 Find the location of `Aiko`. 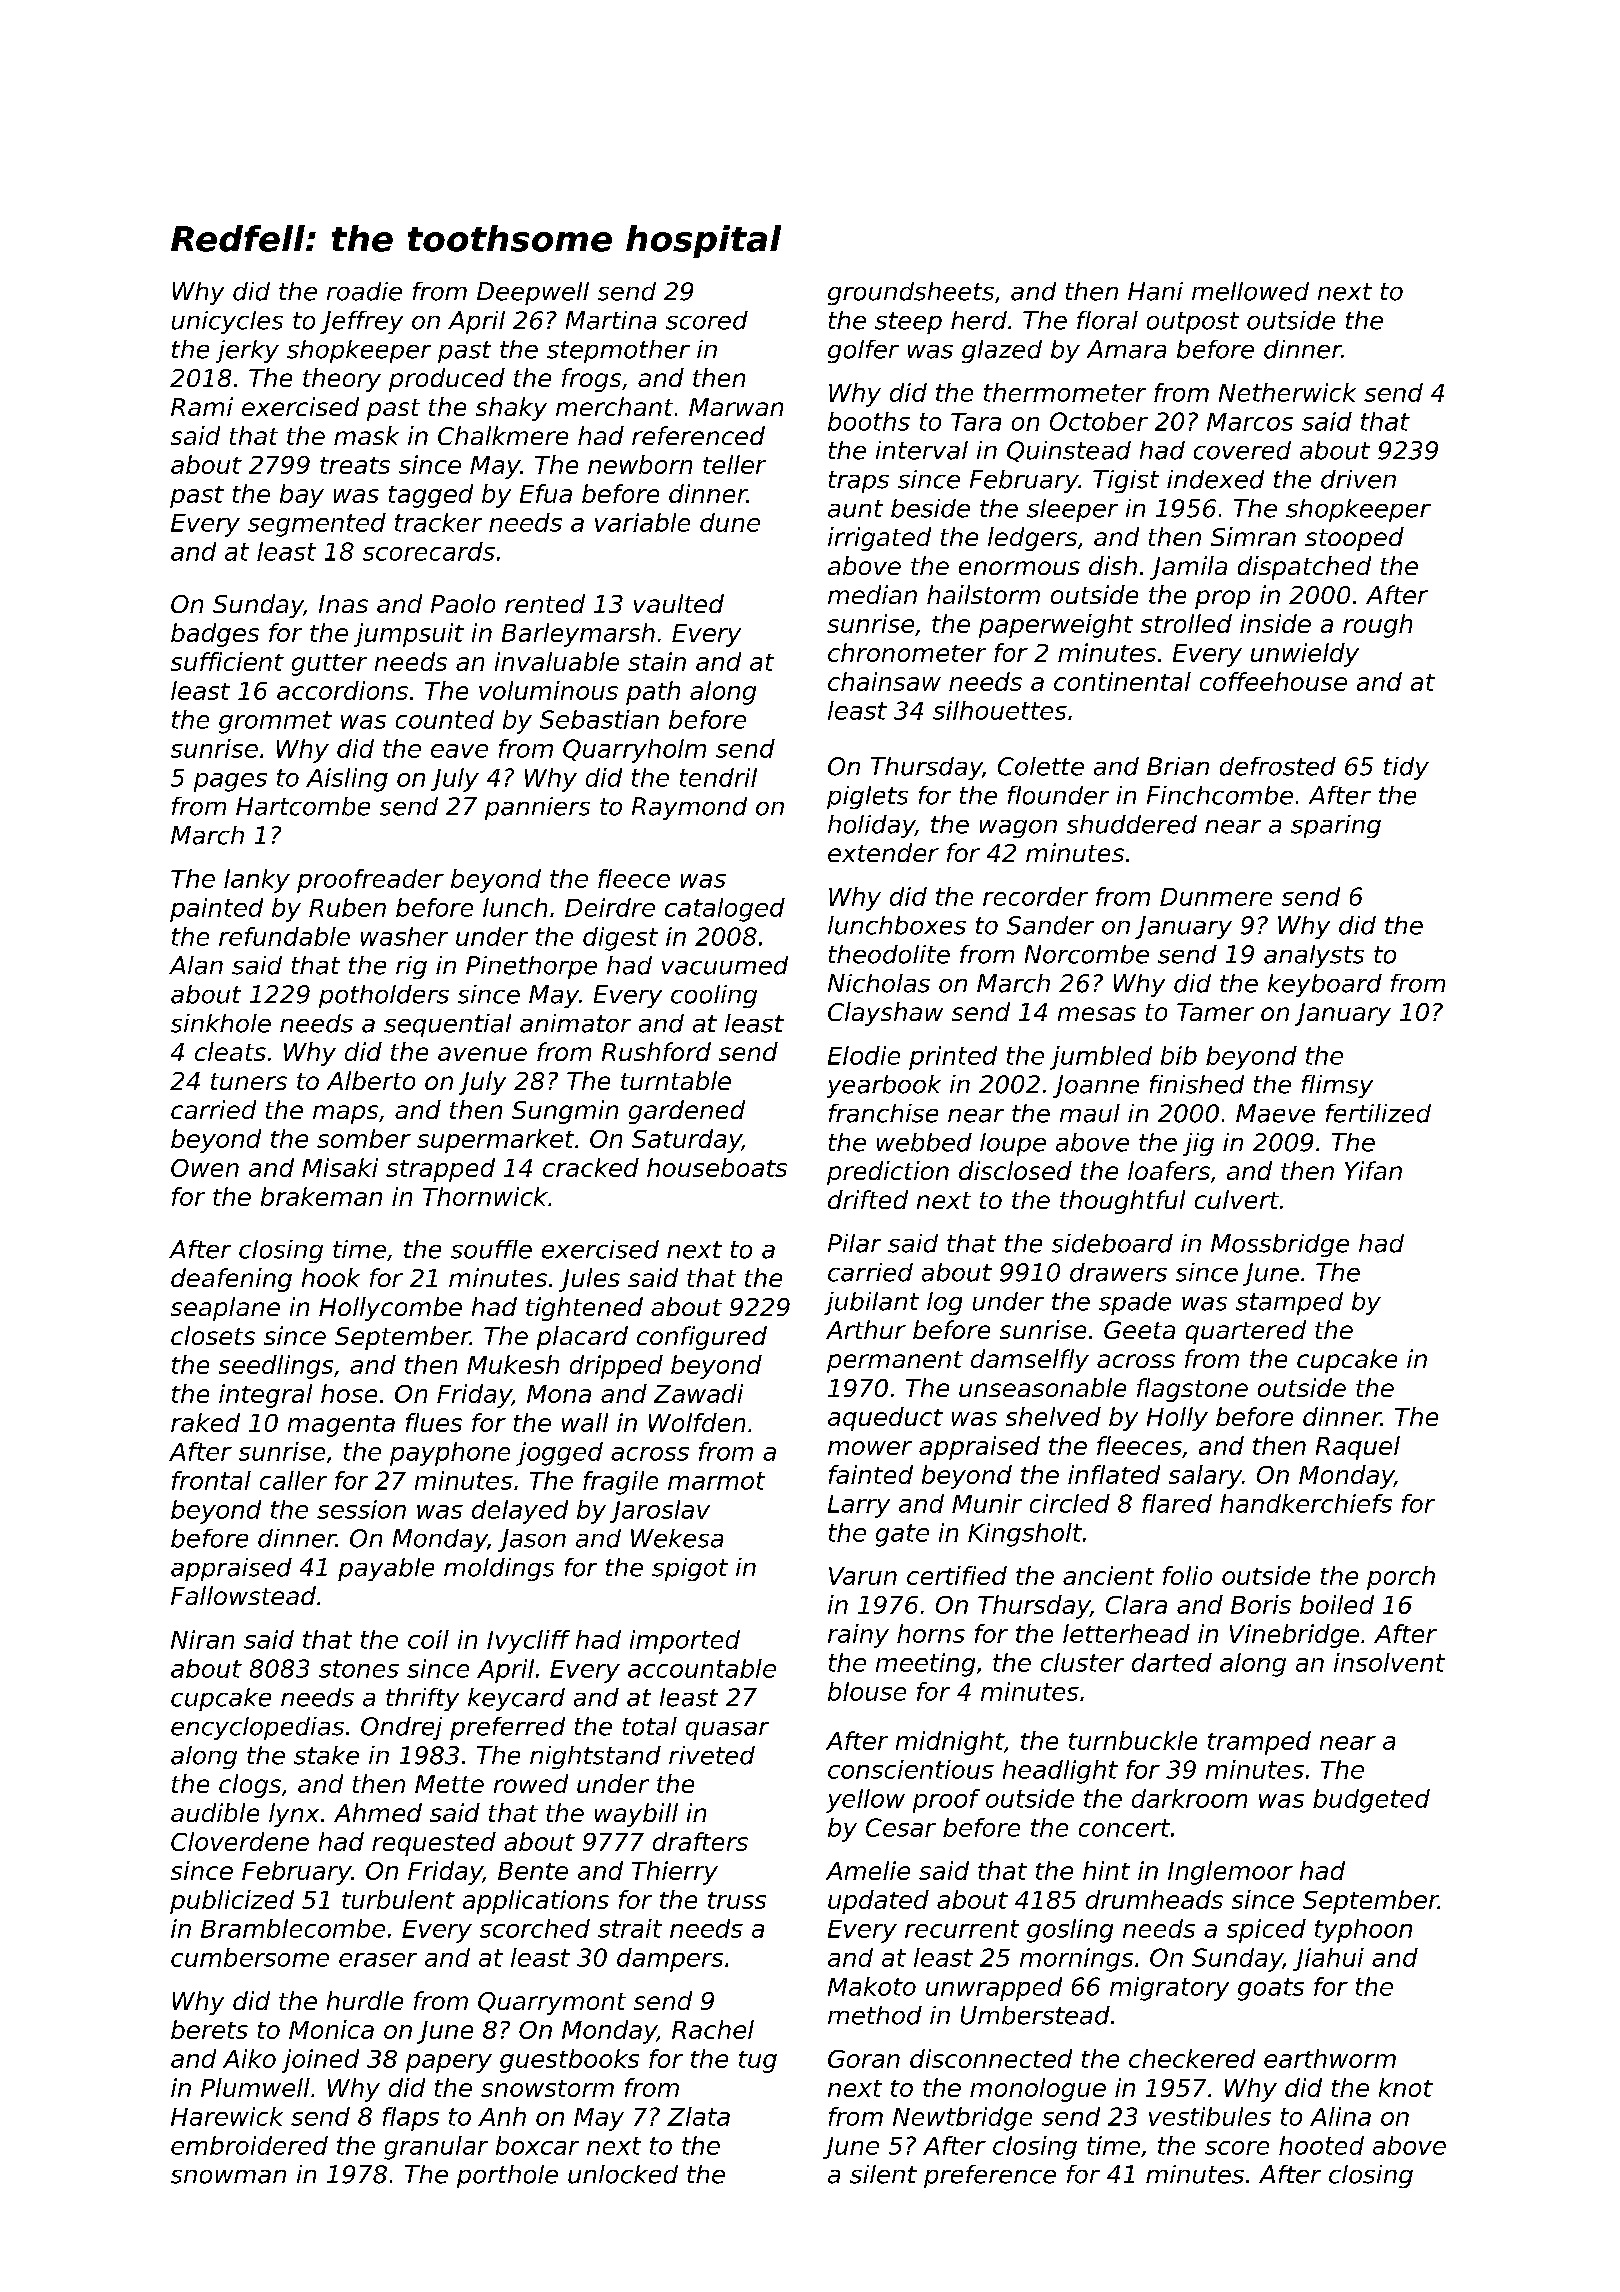

Aiko is located at coordinates (249, 2058).
